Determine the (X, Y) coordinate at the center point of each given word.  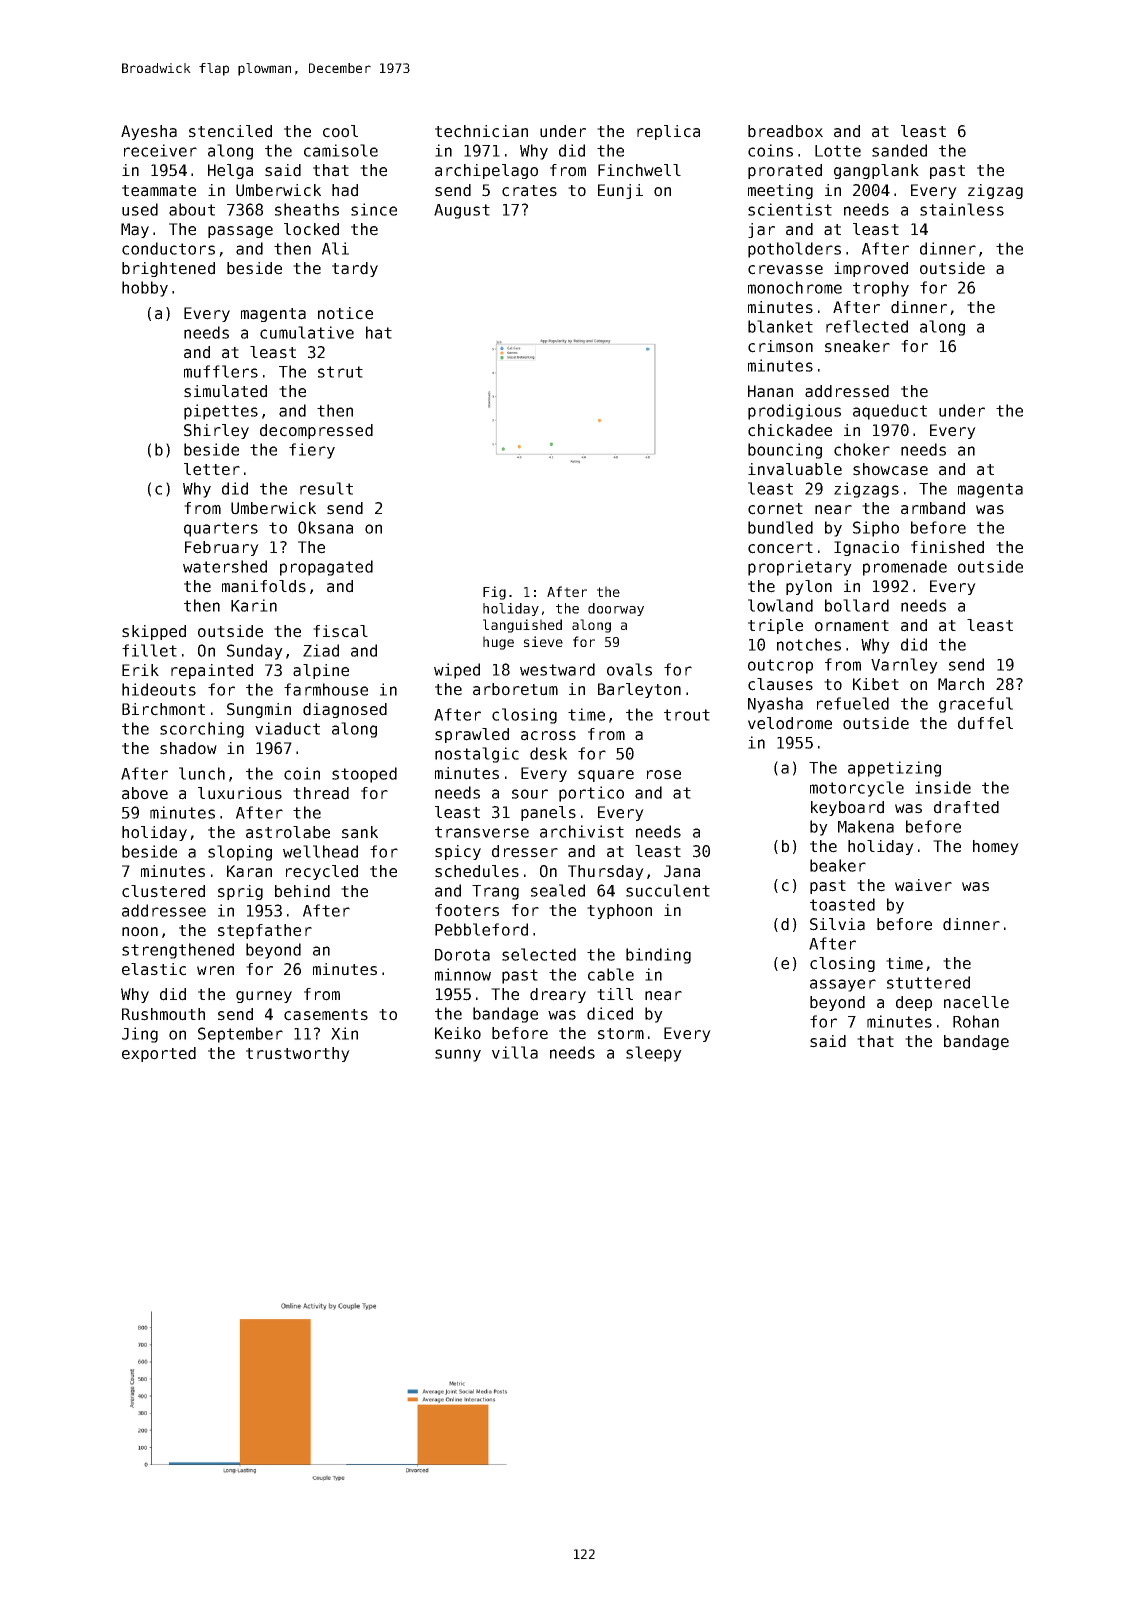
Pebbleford (481, 929)
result (326, 488)
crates (529, 191)
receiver (160, 150)
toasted (842, 904)
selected (539, 954)
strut (340, 372)
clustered (163, 891)
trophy (881, 289)
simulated (225, 391)
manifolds (264, 586)
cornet (775, 509)
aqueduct (890, 412)
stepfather (265, 931)
